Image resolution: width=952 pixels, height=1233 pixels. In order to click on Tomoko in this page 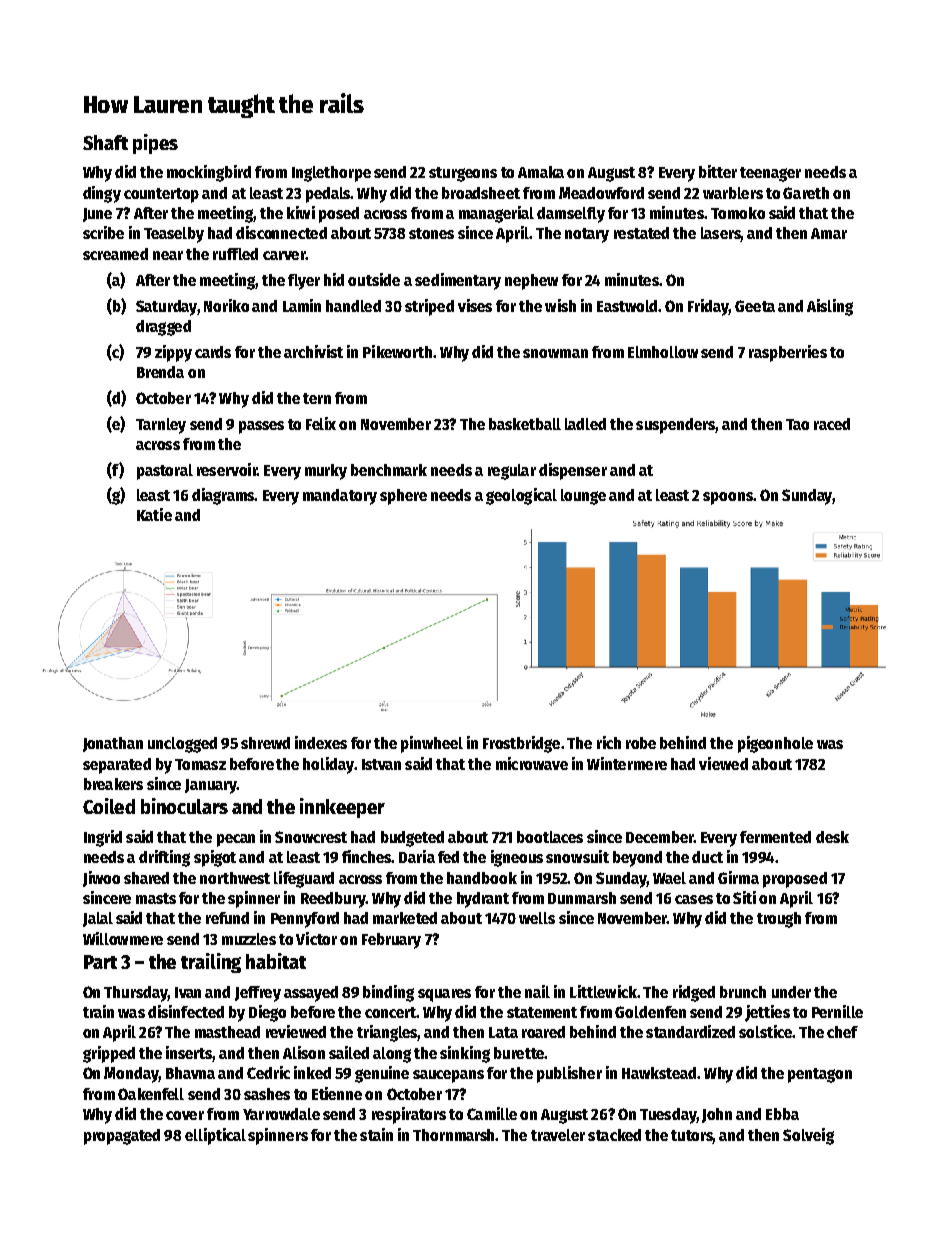, I will do `click(738, 213)`.
